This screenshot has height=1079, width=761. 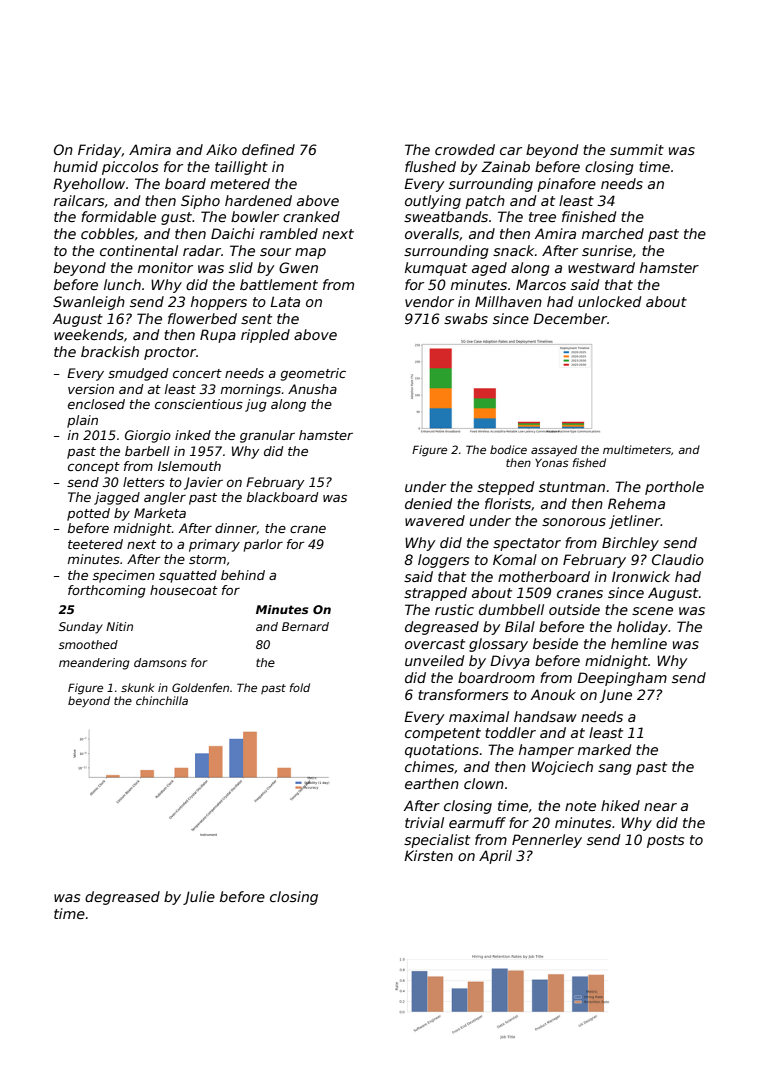 What do you see at coordinates (641, 576) in the screenshot?
I see `Ironwick` at bounding box center [641, 576].
